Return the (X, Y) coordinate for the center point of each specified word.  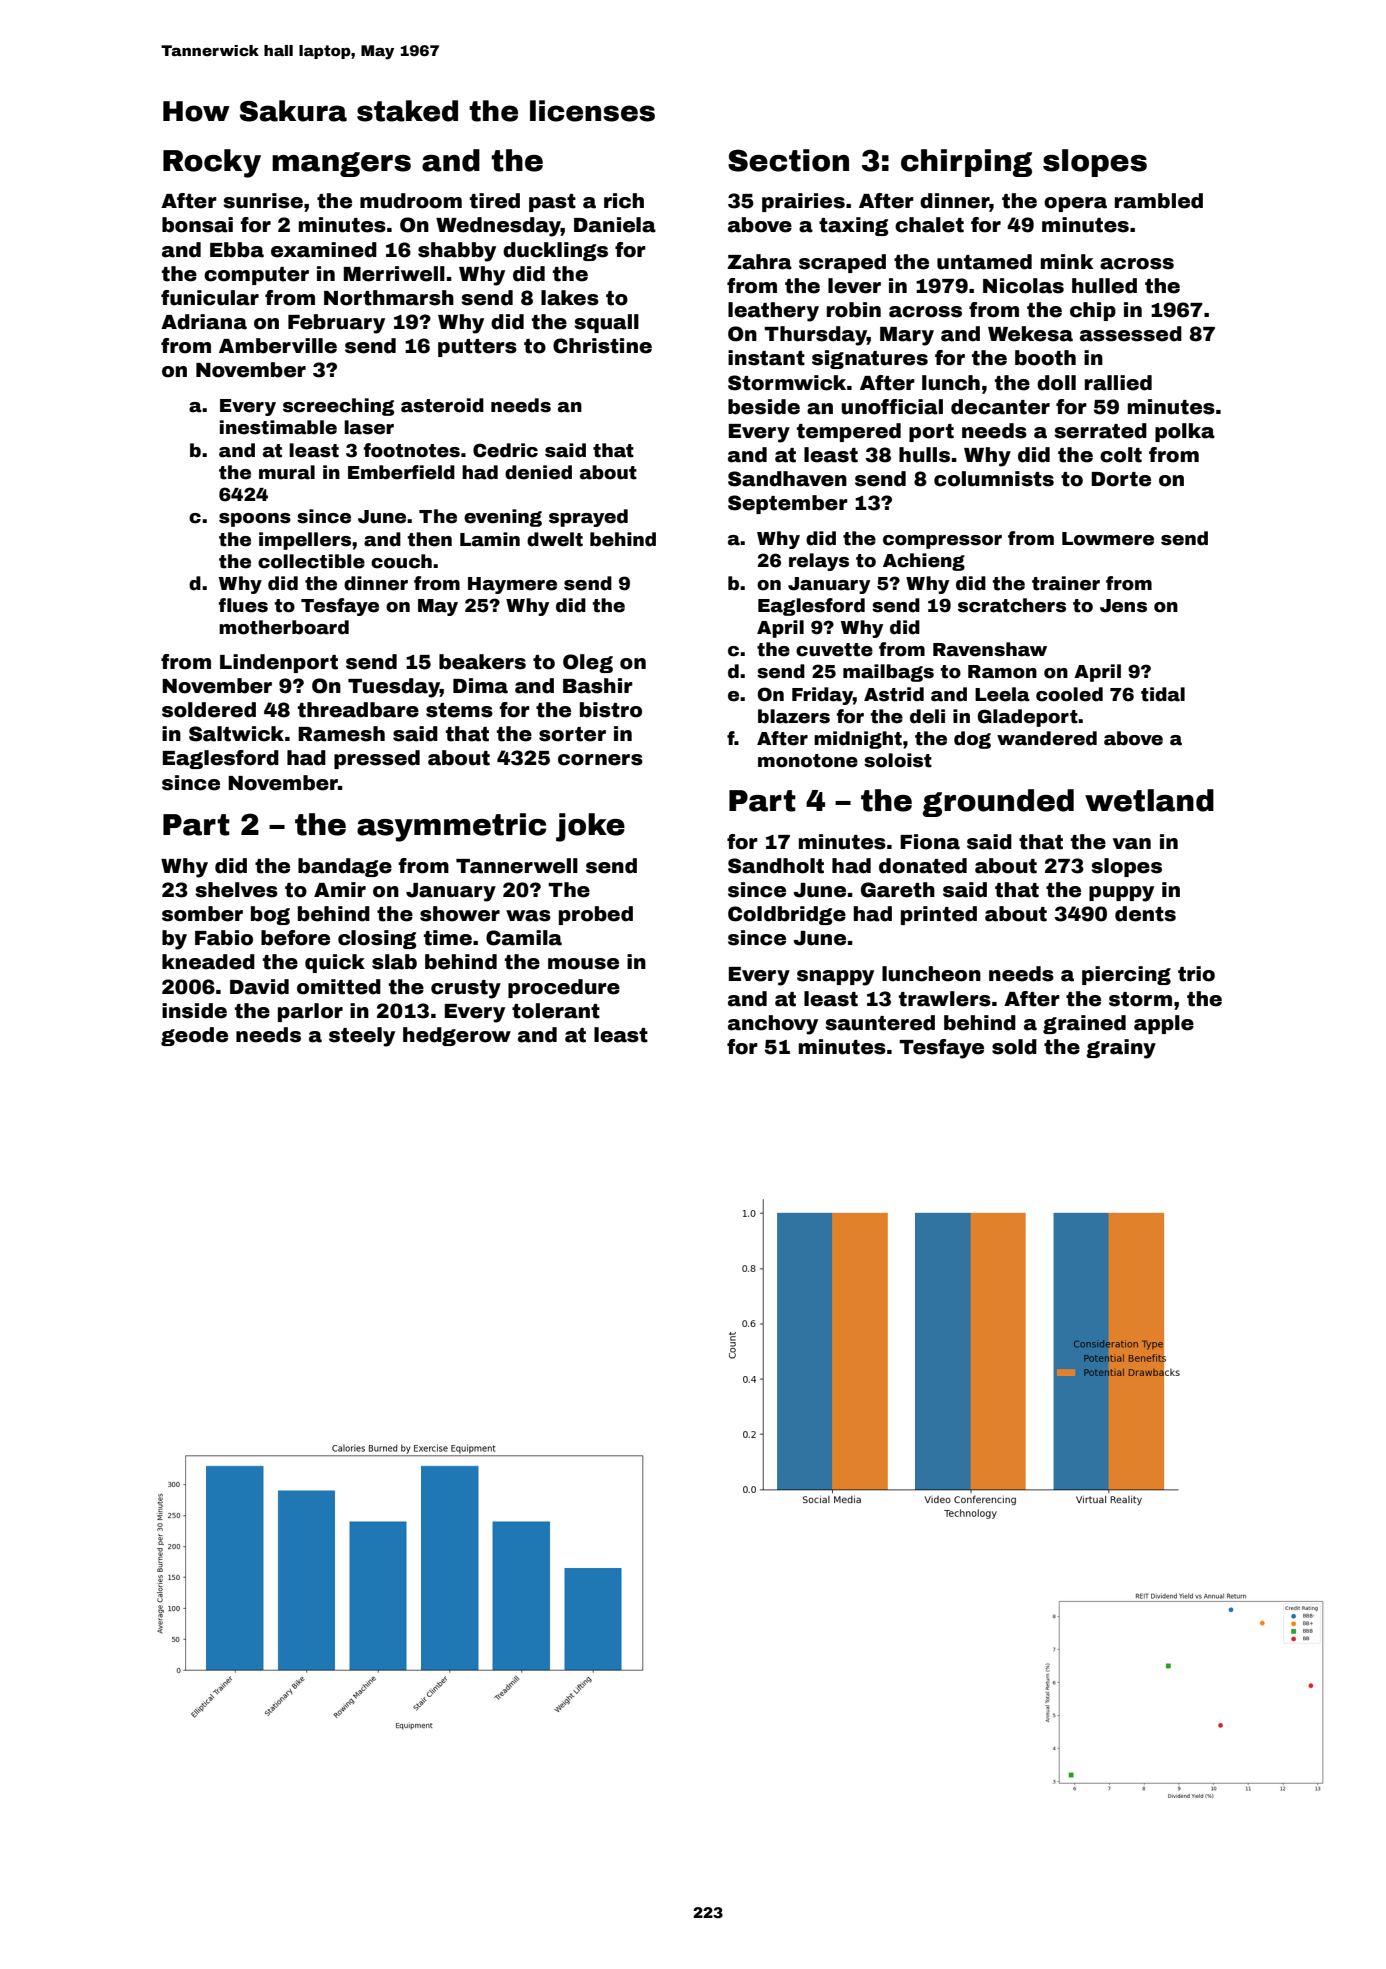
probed (596, 915)
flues (243, 605)
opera (1075, 204)
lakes (570, 298)
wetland (1149, 800)
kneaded (208, 962)
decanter (1000, 407)
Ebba (237, 250)
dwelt (555, 539)
